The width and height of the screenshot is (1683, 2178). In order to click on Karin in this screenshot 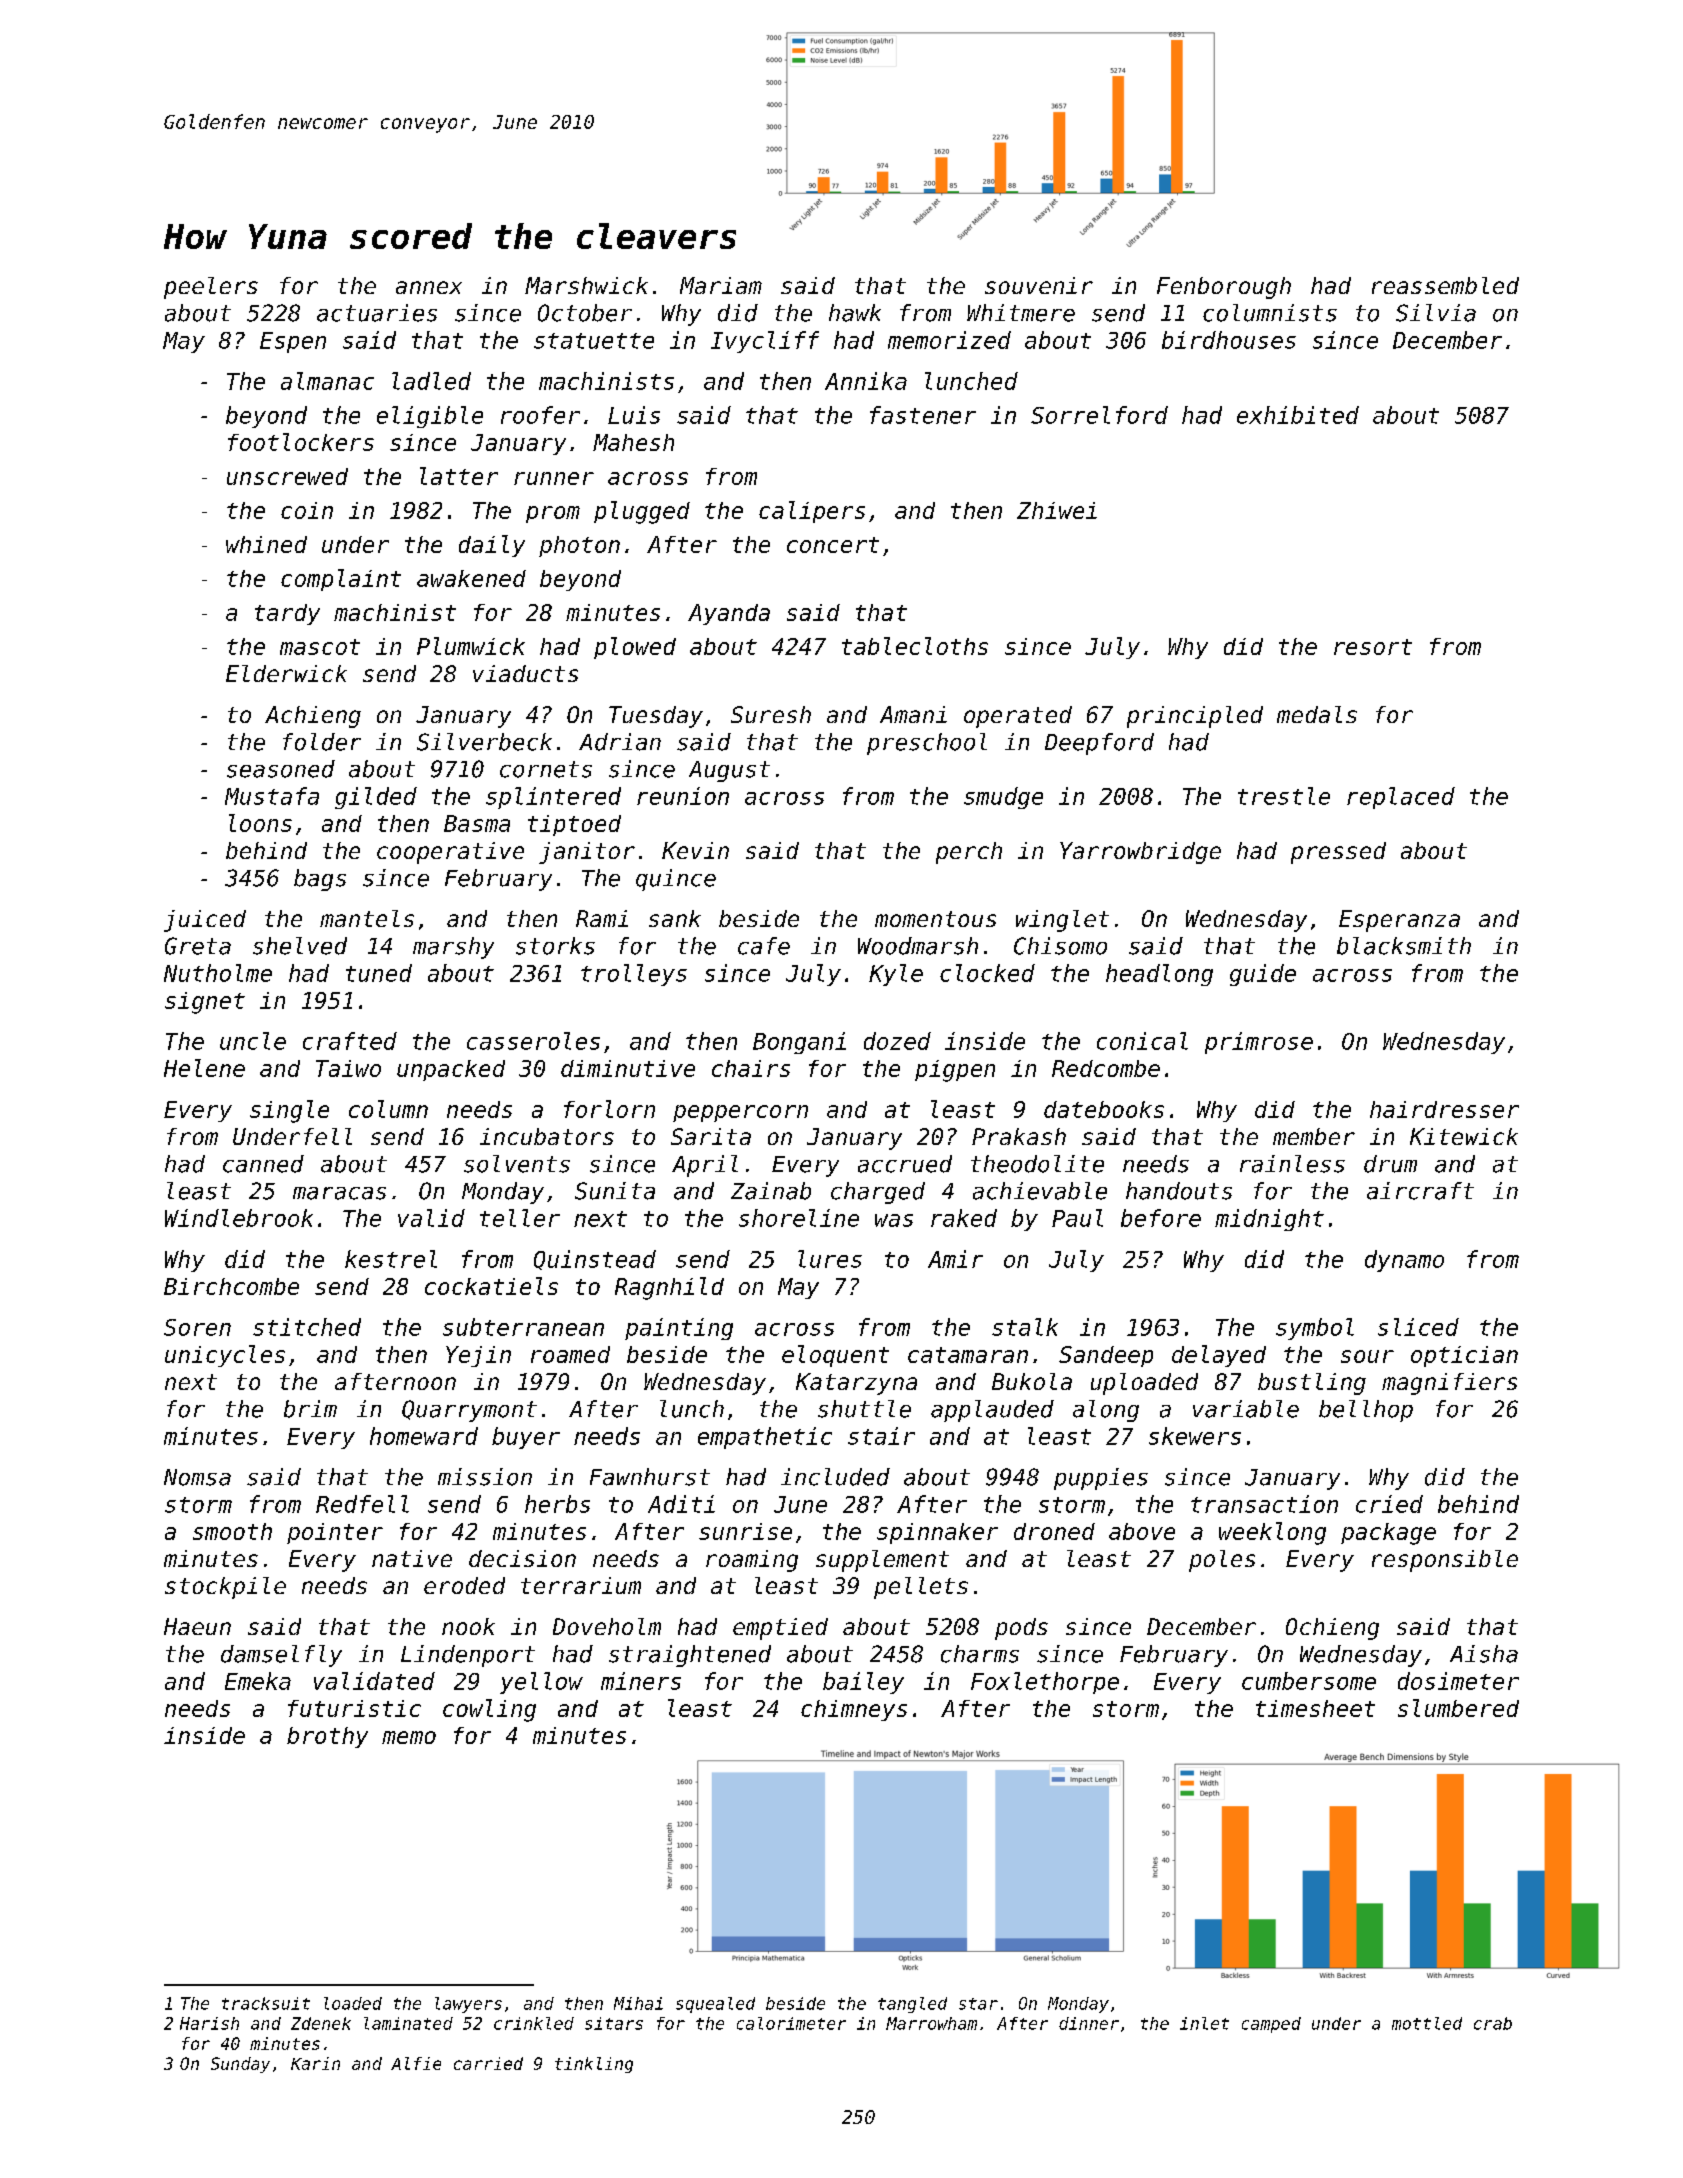, I will do `click(315, 2063)`.
